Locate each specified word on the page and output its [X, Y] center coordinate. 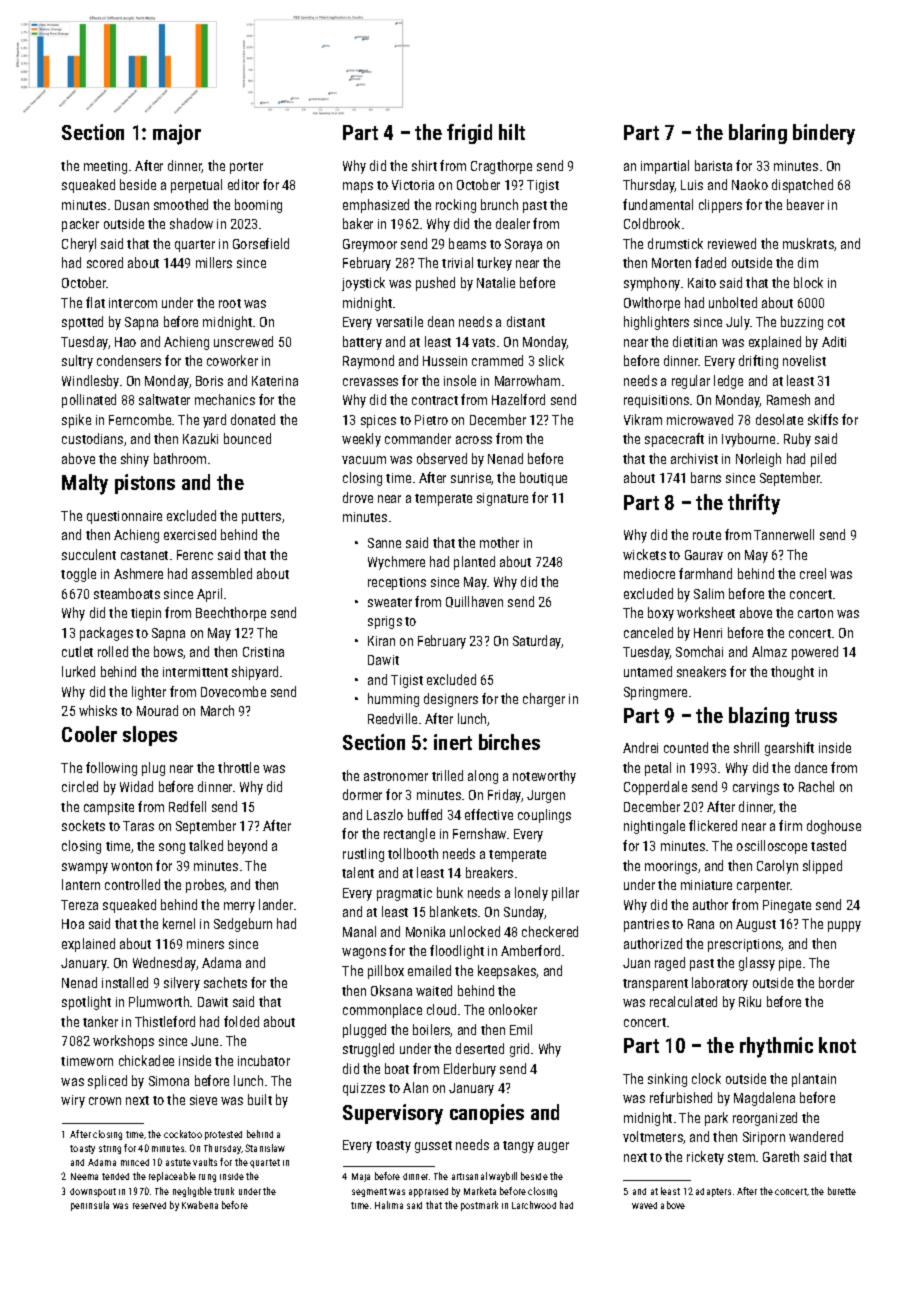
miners [205, 944]
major [177, 134]
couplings [544, 816]
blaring [758, 134]
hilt [512, 132]
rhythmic [776, 1047]
